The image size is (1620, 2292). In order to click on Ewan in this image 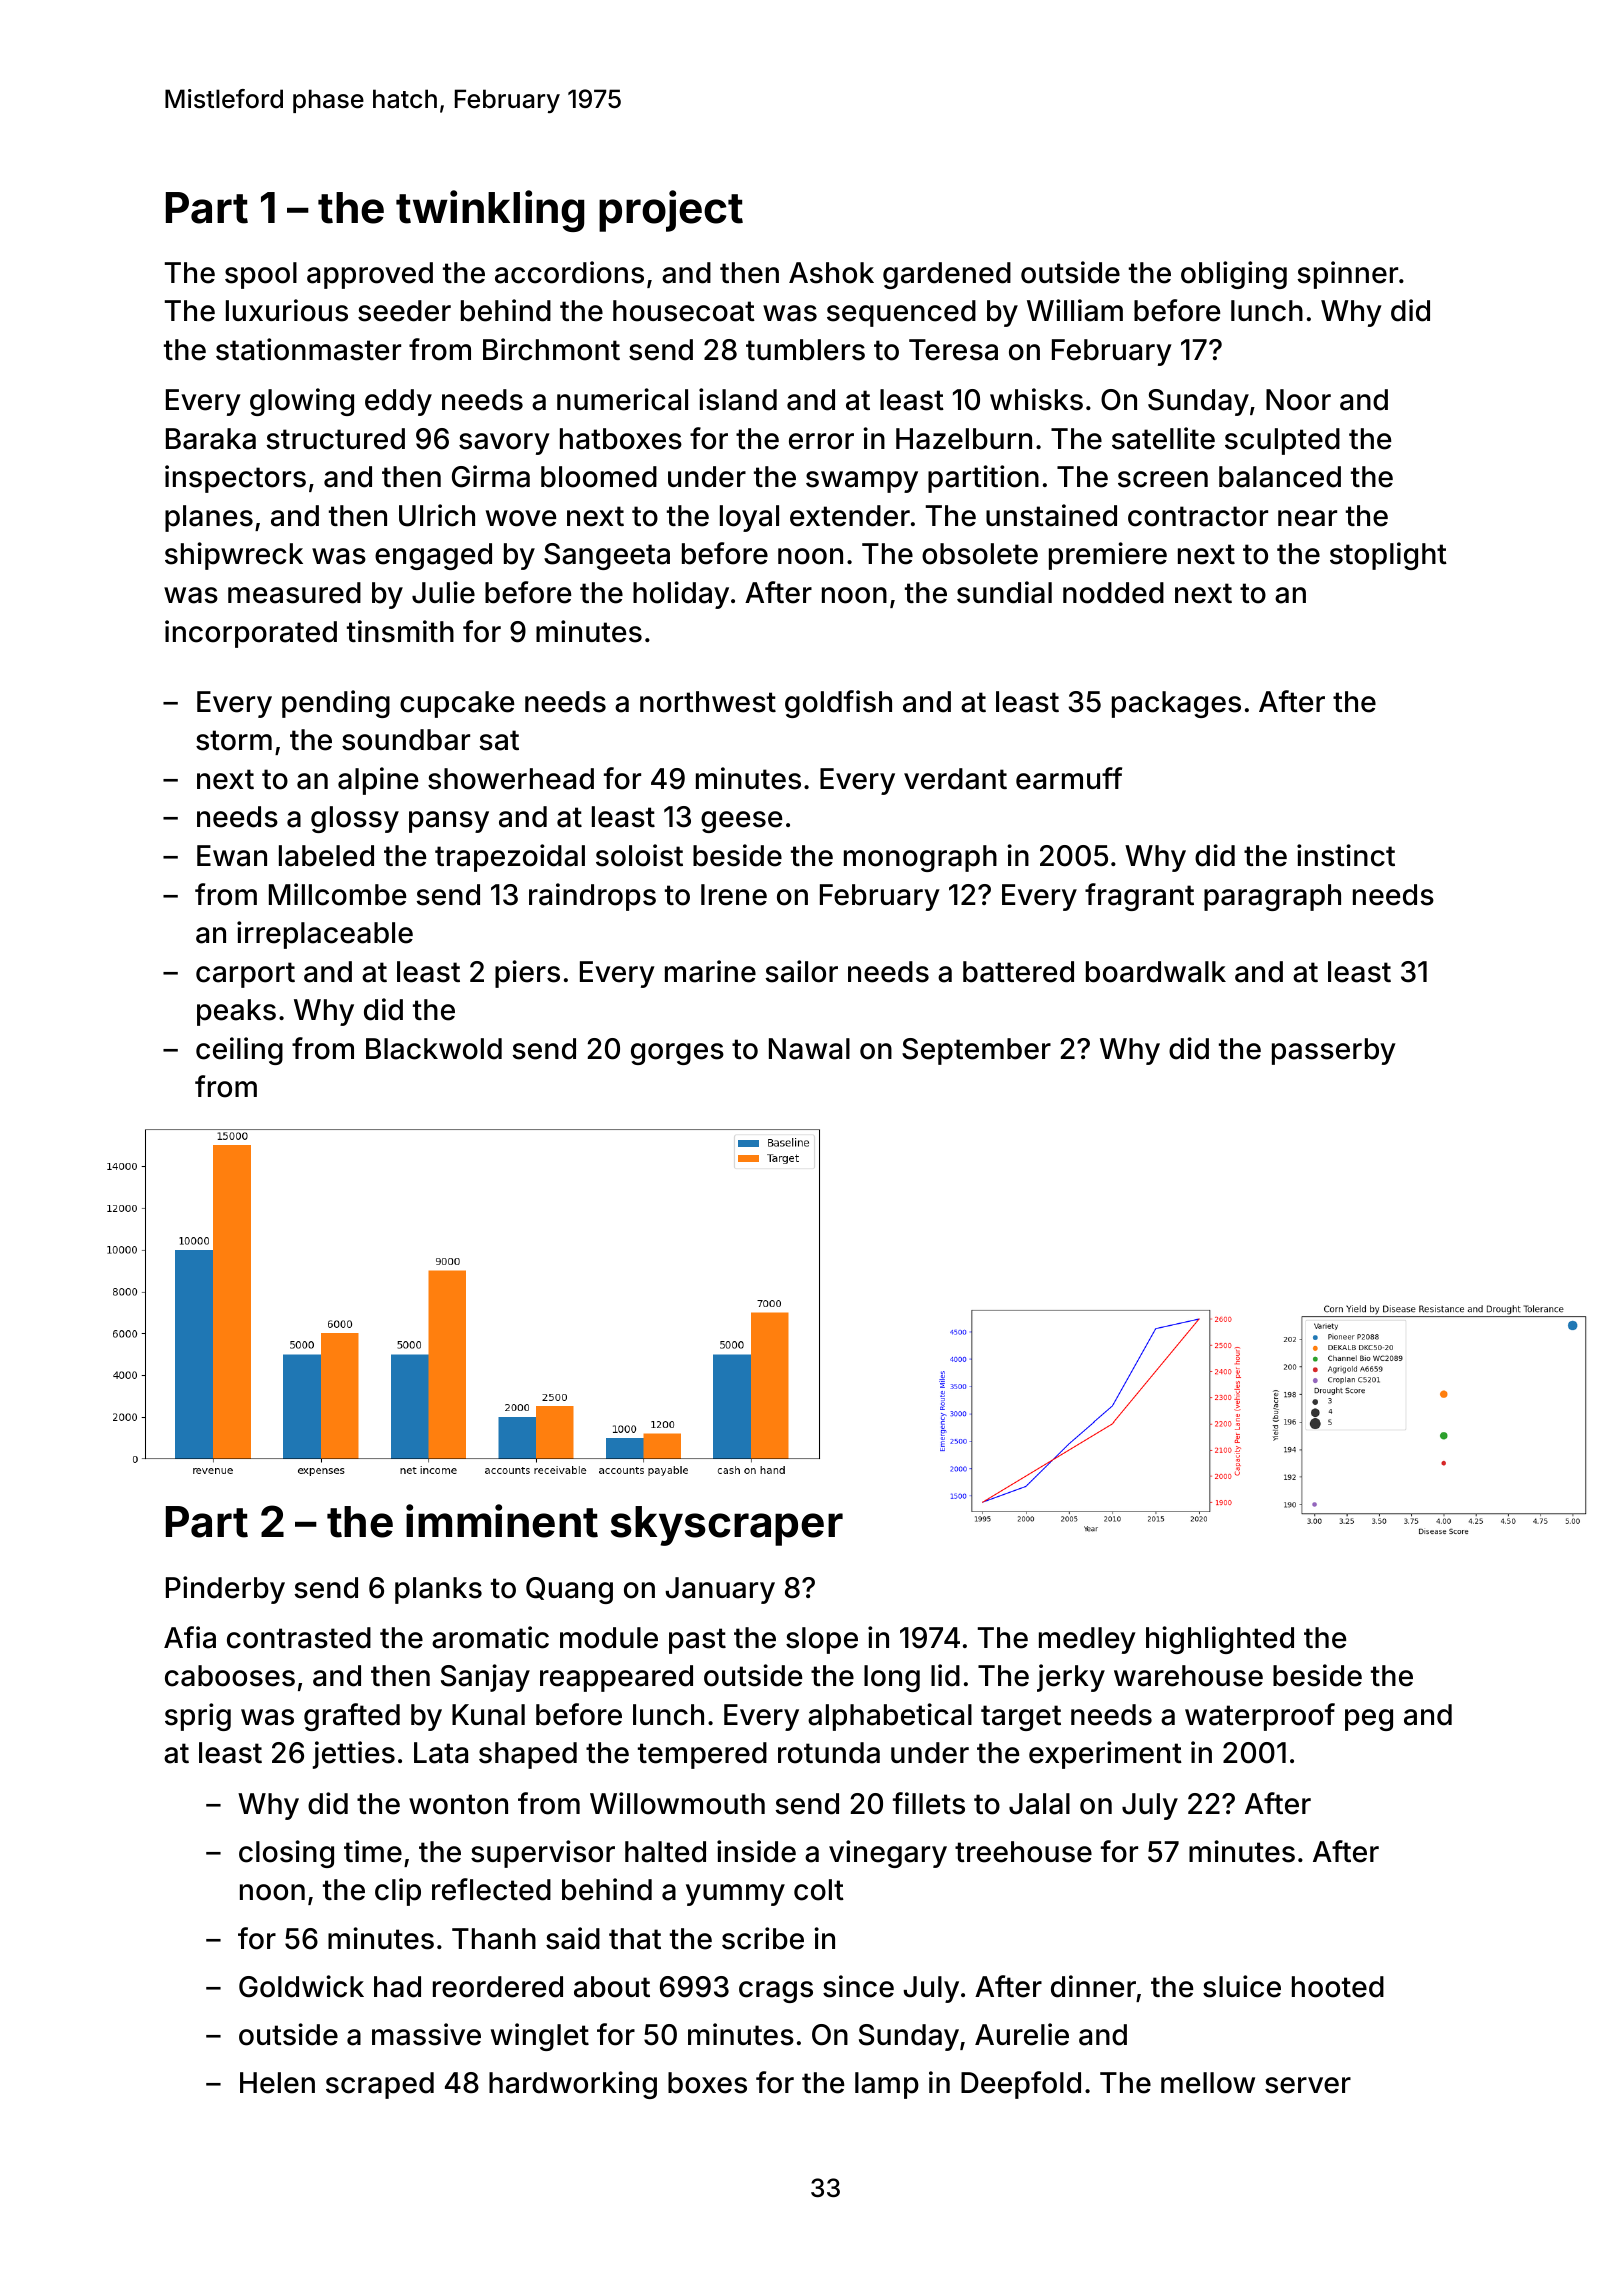, I will do `click(232, 856)`.
